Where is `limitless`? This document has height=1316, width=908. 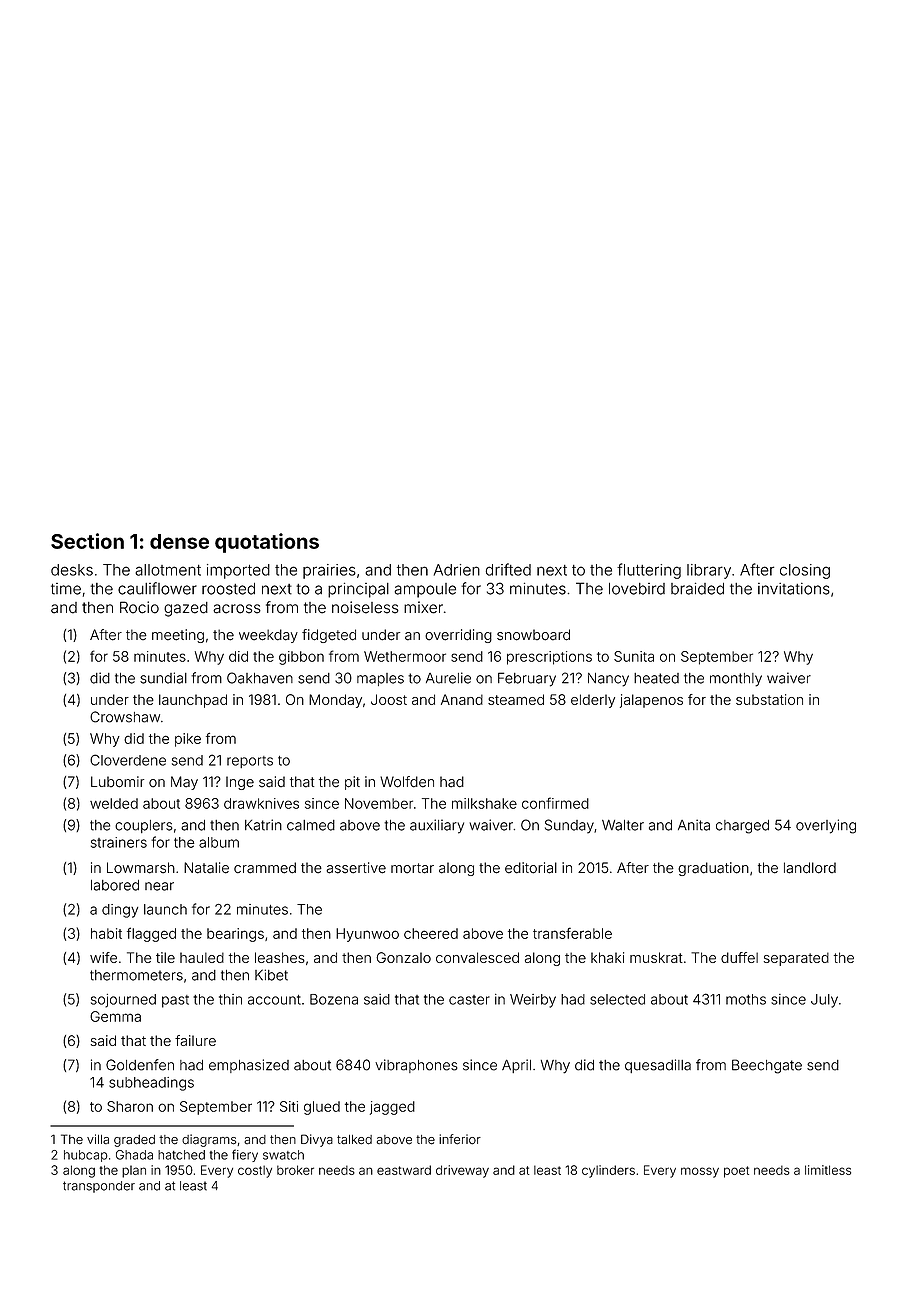 limitless is located at coordinates (828, 1170).
